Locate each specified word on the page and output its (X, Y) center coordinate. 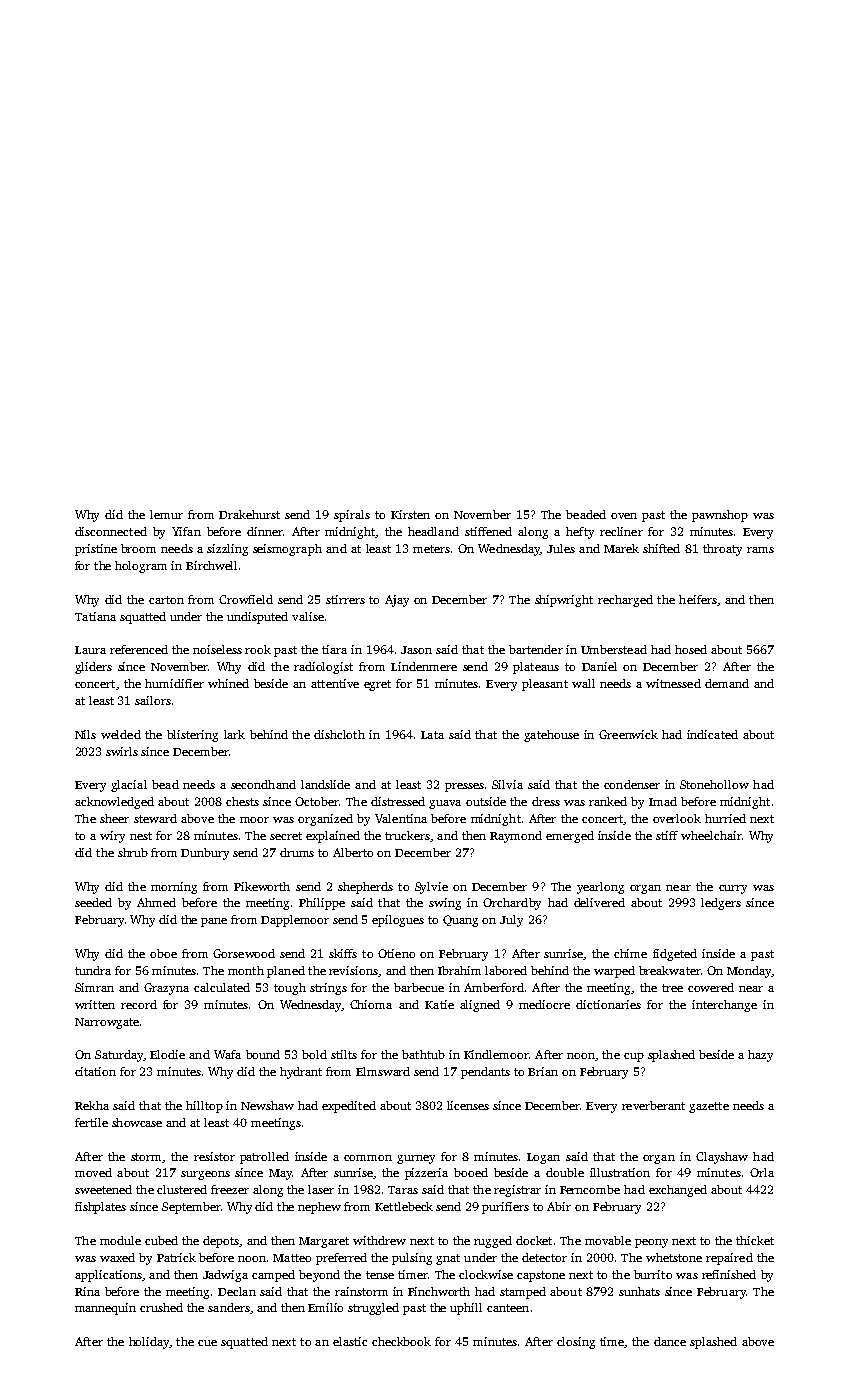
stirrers (345, 599)
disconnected (111, 531)
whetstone (674, 1257)
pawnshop (720, 516)
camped (273, 1276)
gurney (416, 1159)
